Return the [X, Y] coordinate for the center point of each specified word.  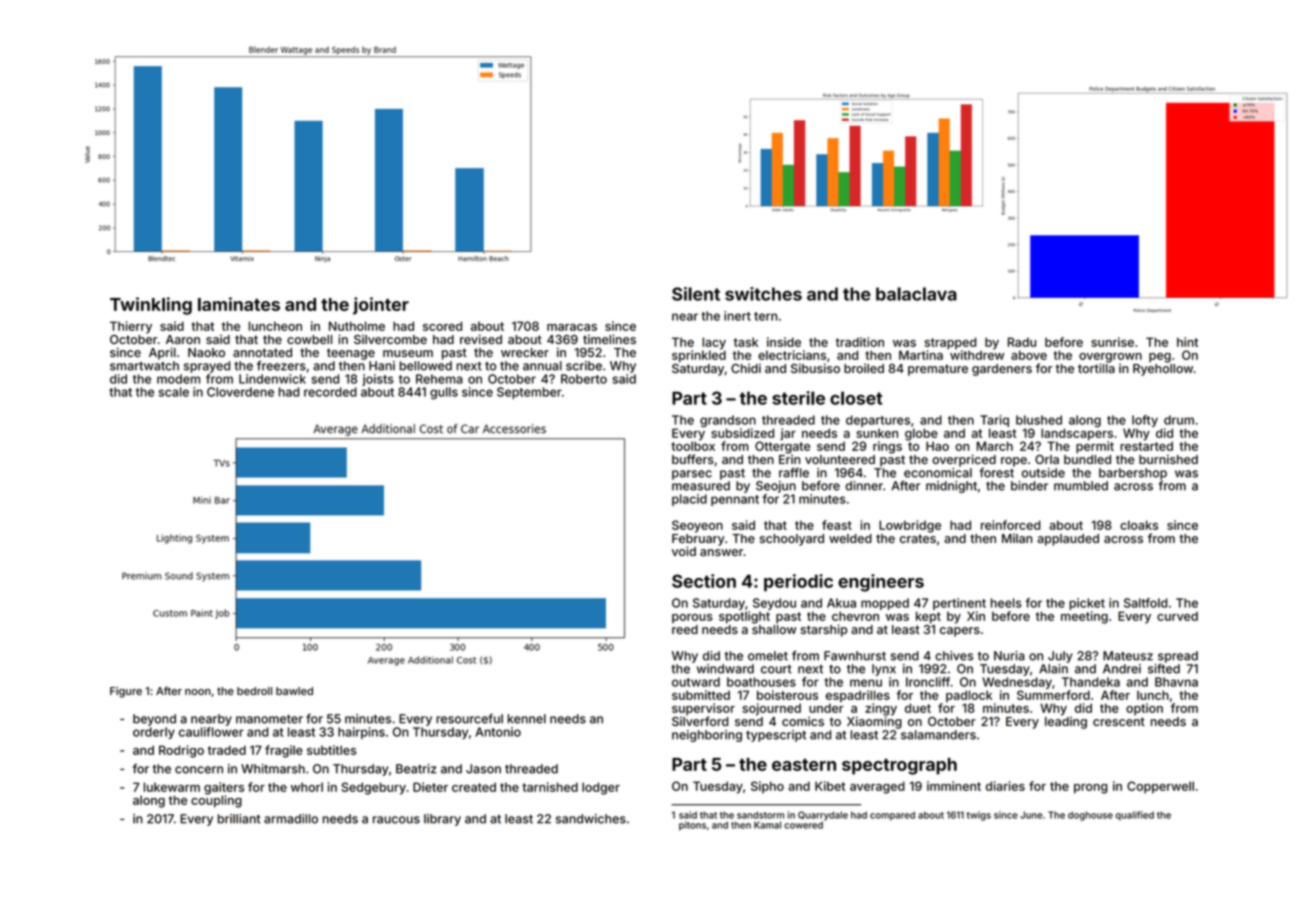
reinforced [1010, 525]
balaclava [916, 294]
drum [1179, 420]
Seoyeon [697, 526]
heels [1006, 603]
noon [198, 692]
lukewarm [172, 787]
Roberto [584, 379]
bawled [294, 691]
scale [174, 392]
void [684, 551]
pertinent [959, 604]
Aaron [183, 339]
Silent [696, 294]
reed [685, 629]
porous [692, 618]
